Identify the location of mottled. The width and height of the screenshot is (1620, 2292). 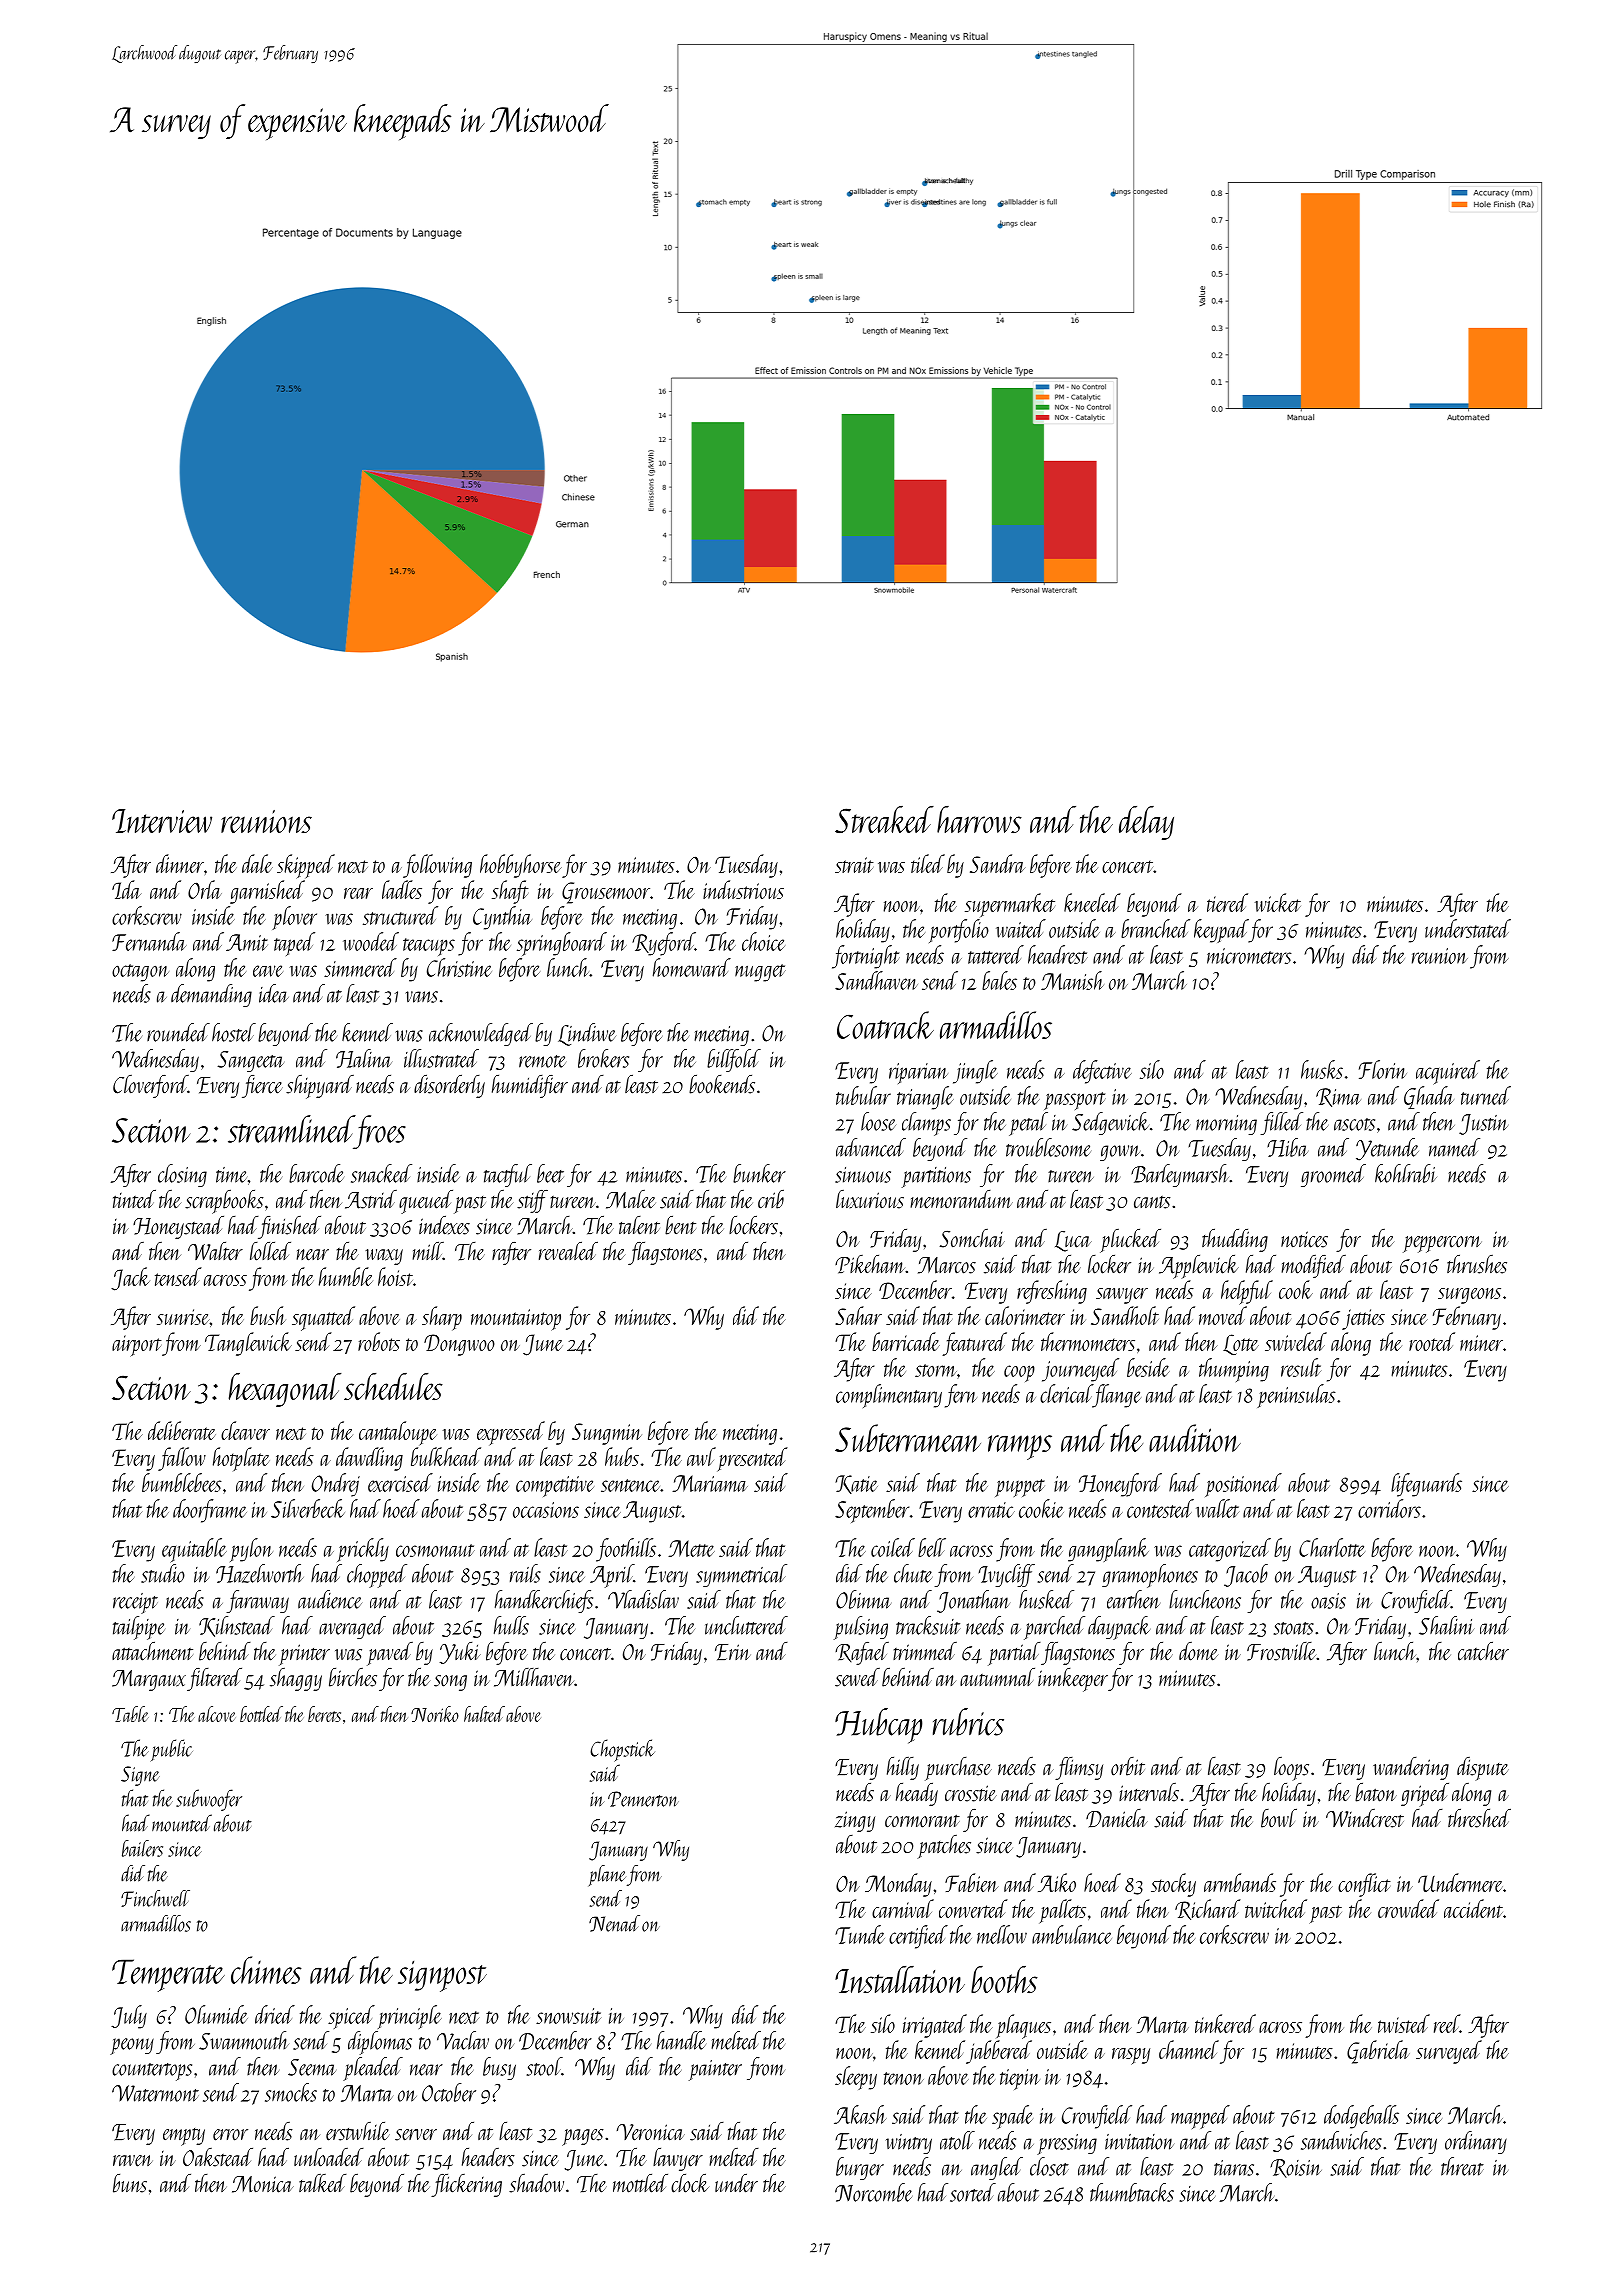
(640, 2183).
